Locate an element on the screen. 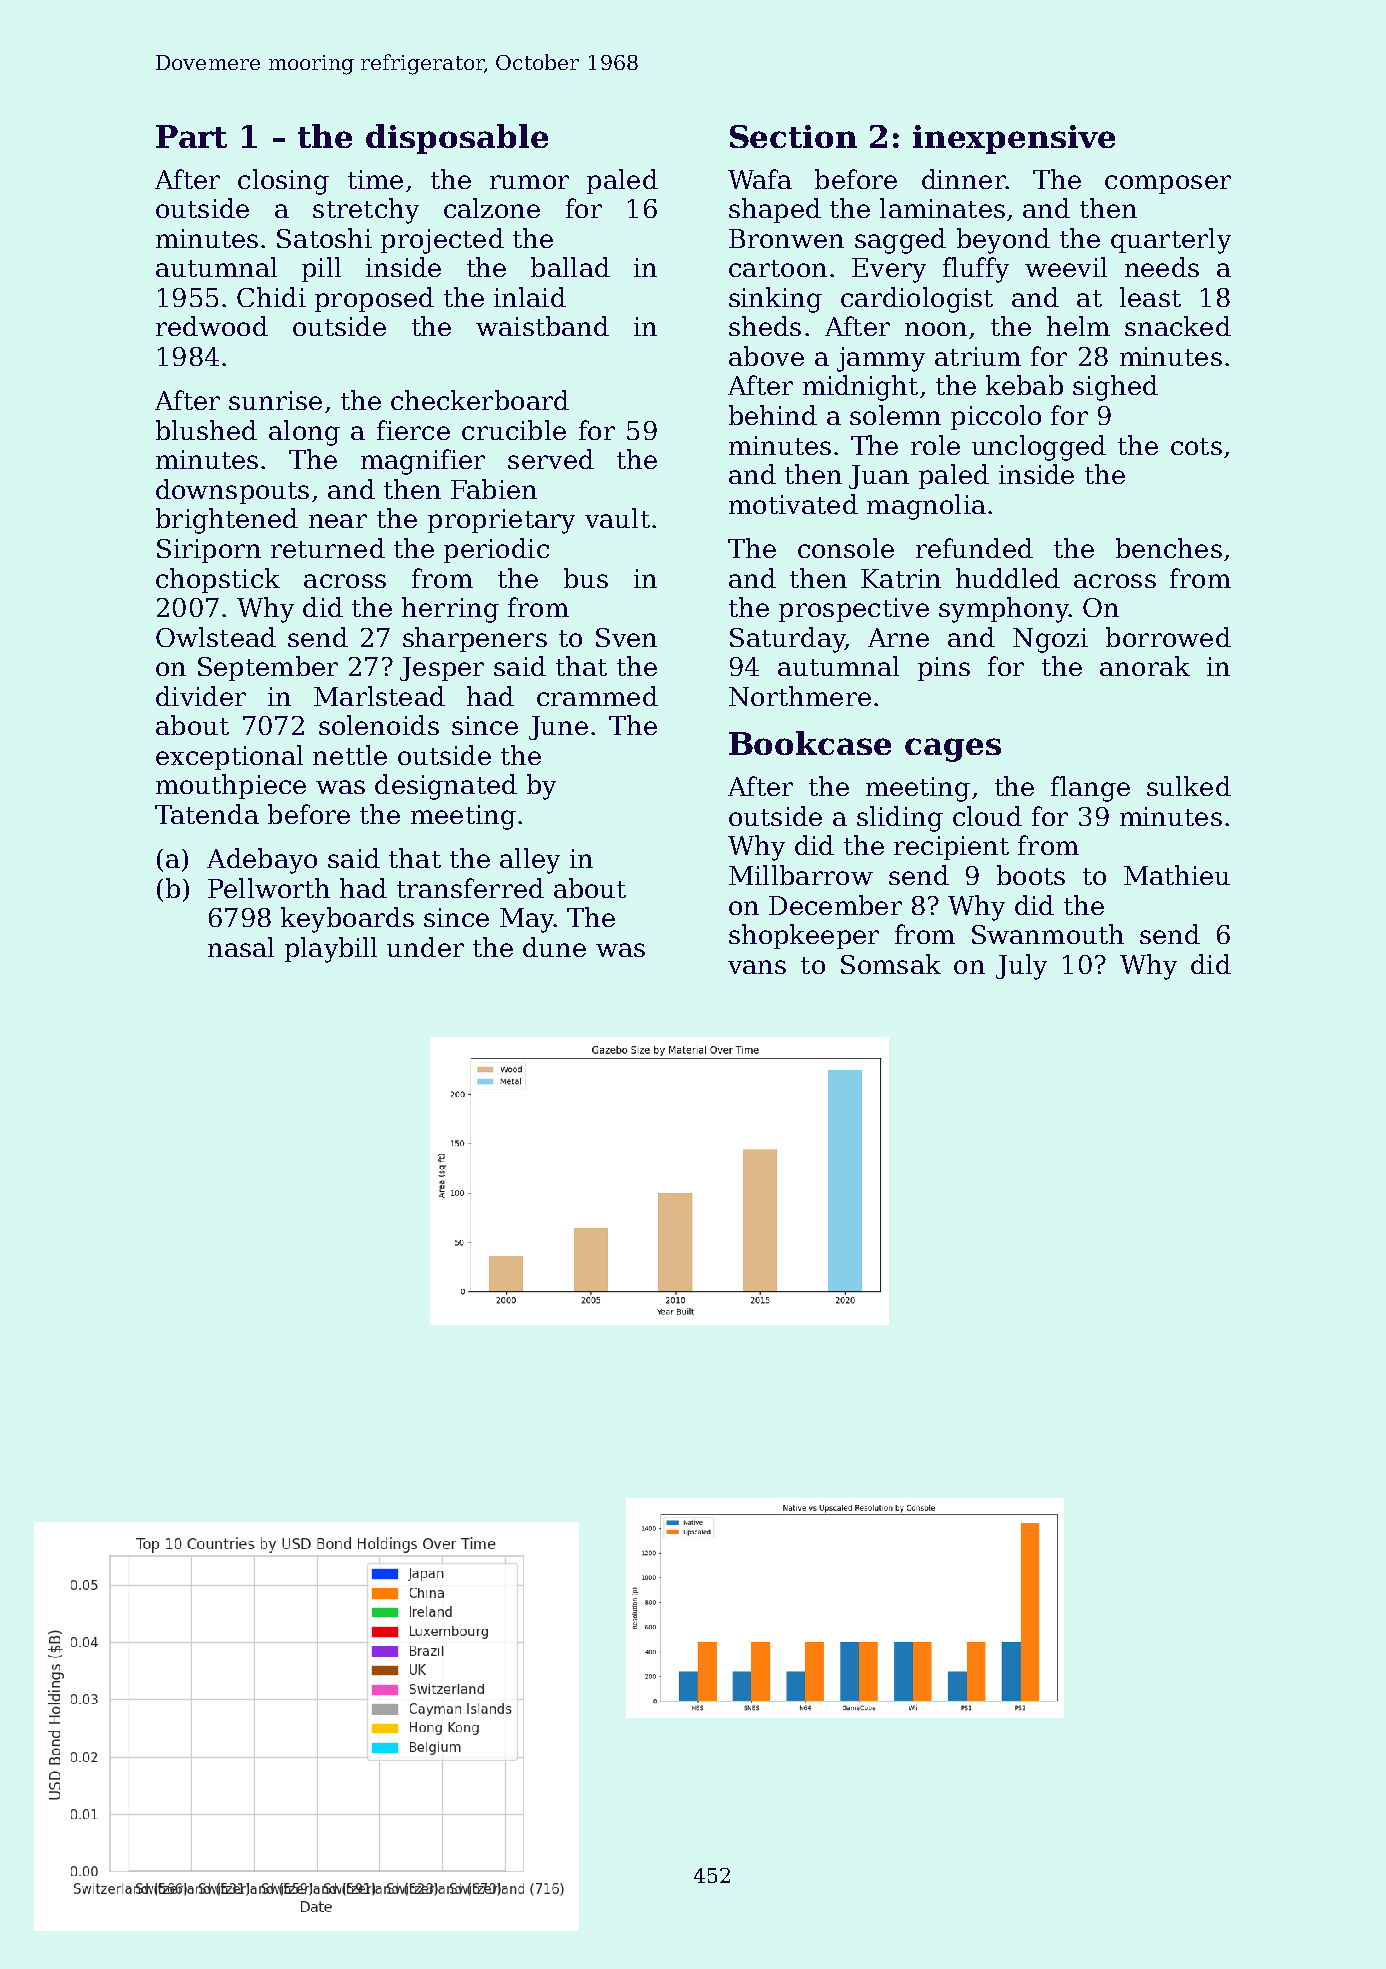 The image size is (1386, 1969). Ngozi is located at coordinates (1050, 640).
